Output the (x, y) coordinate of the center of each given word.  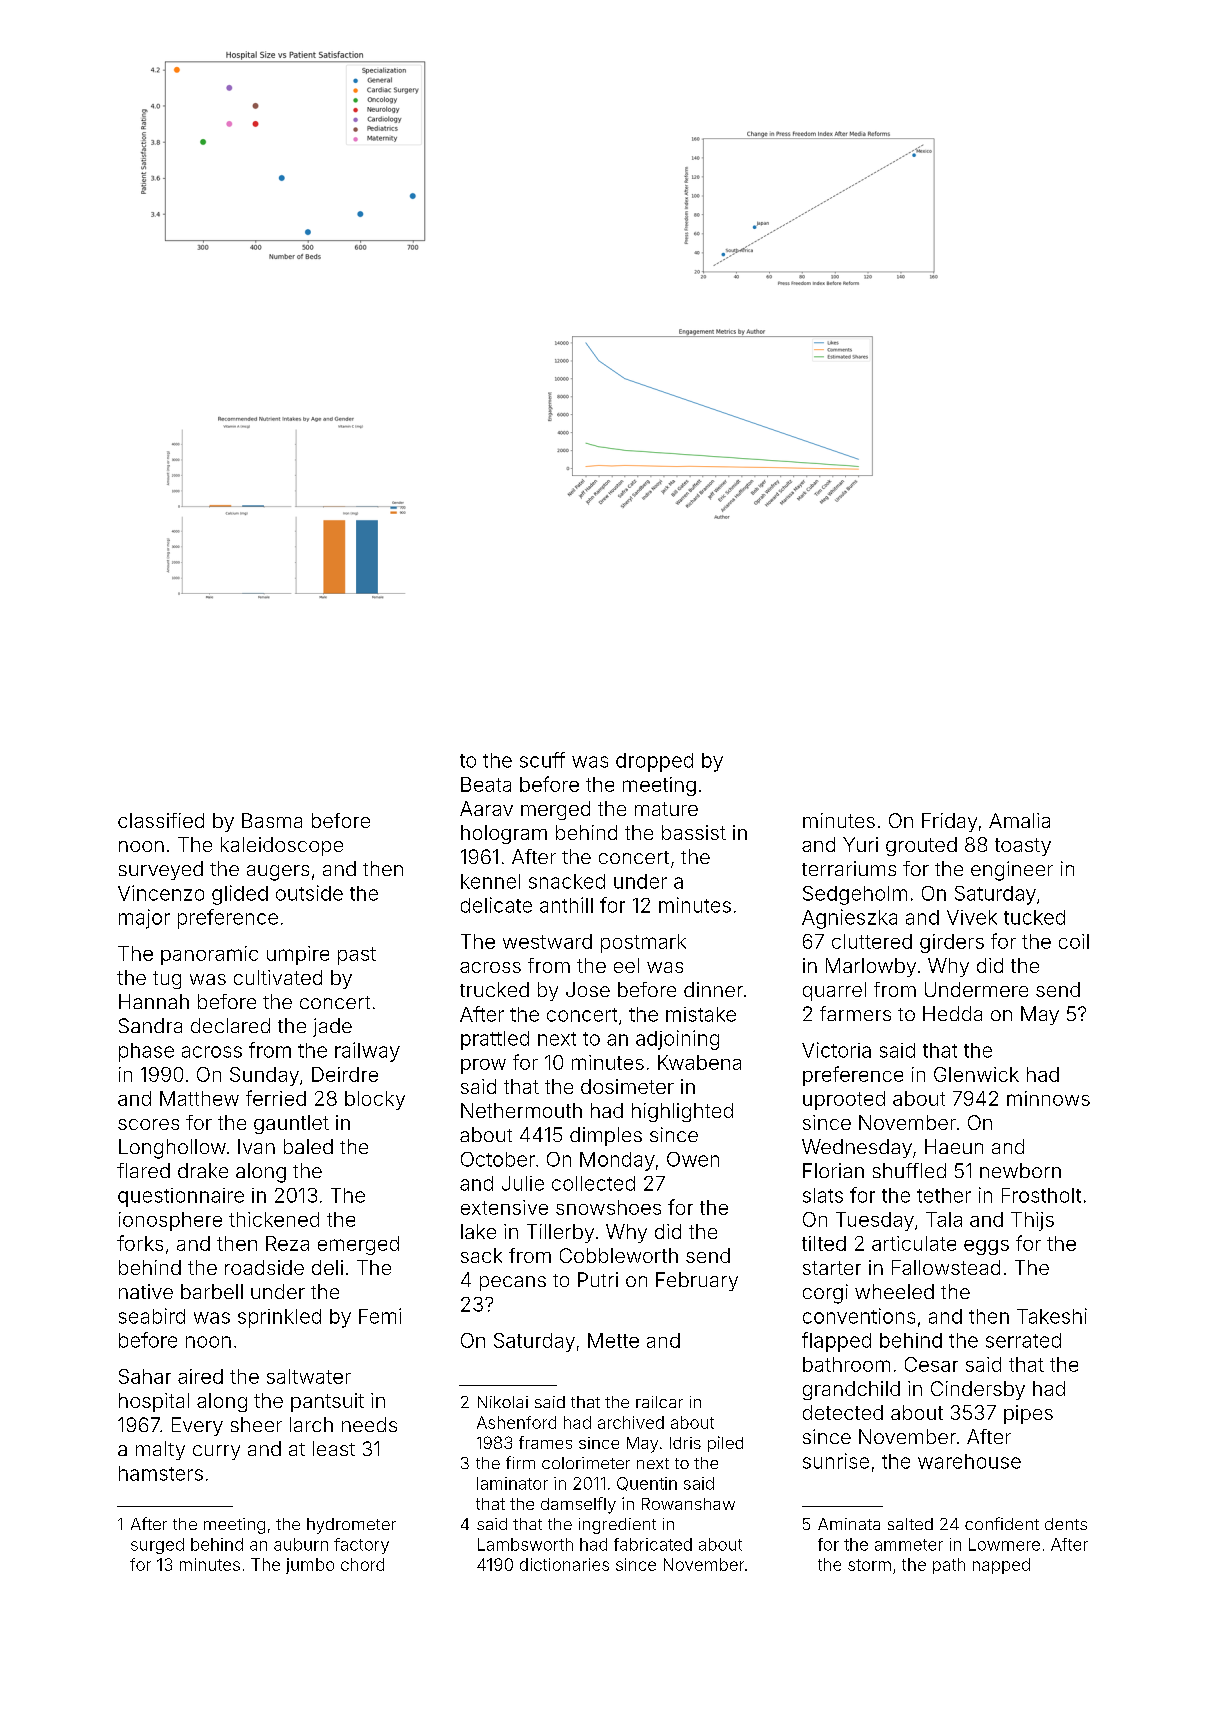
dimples (606, 1136)
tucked (1034, 917)
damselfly (578, 1505)
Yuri (860, 844)
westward (547, 941)
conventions (859, 1316)
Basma (272, 820)
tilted (824, 1243)
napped (1001, 1566)
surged (157, 1546)
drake (203, 1170)
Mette (613, 1340)
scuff (542, 760)
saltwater (309, 1376)
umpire (298, 955)
